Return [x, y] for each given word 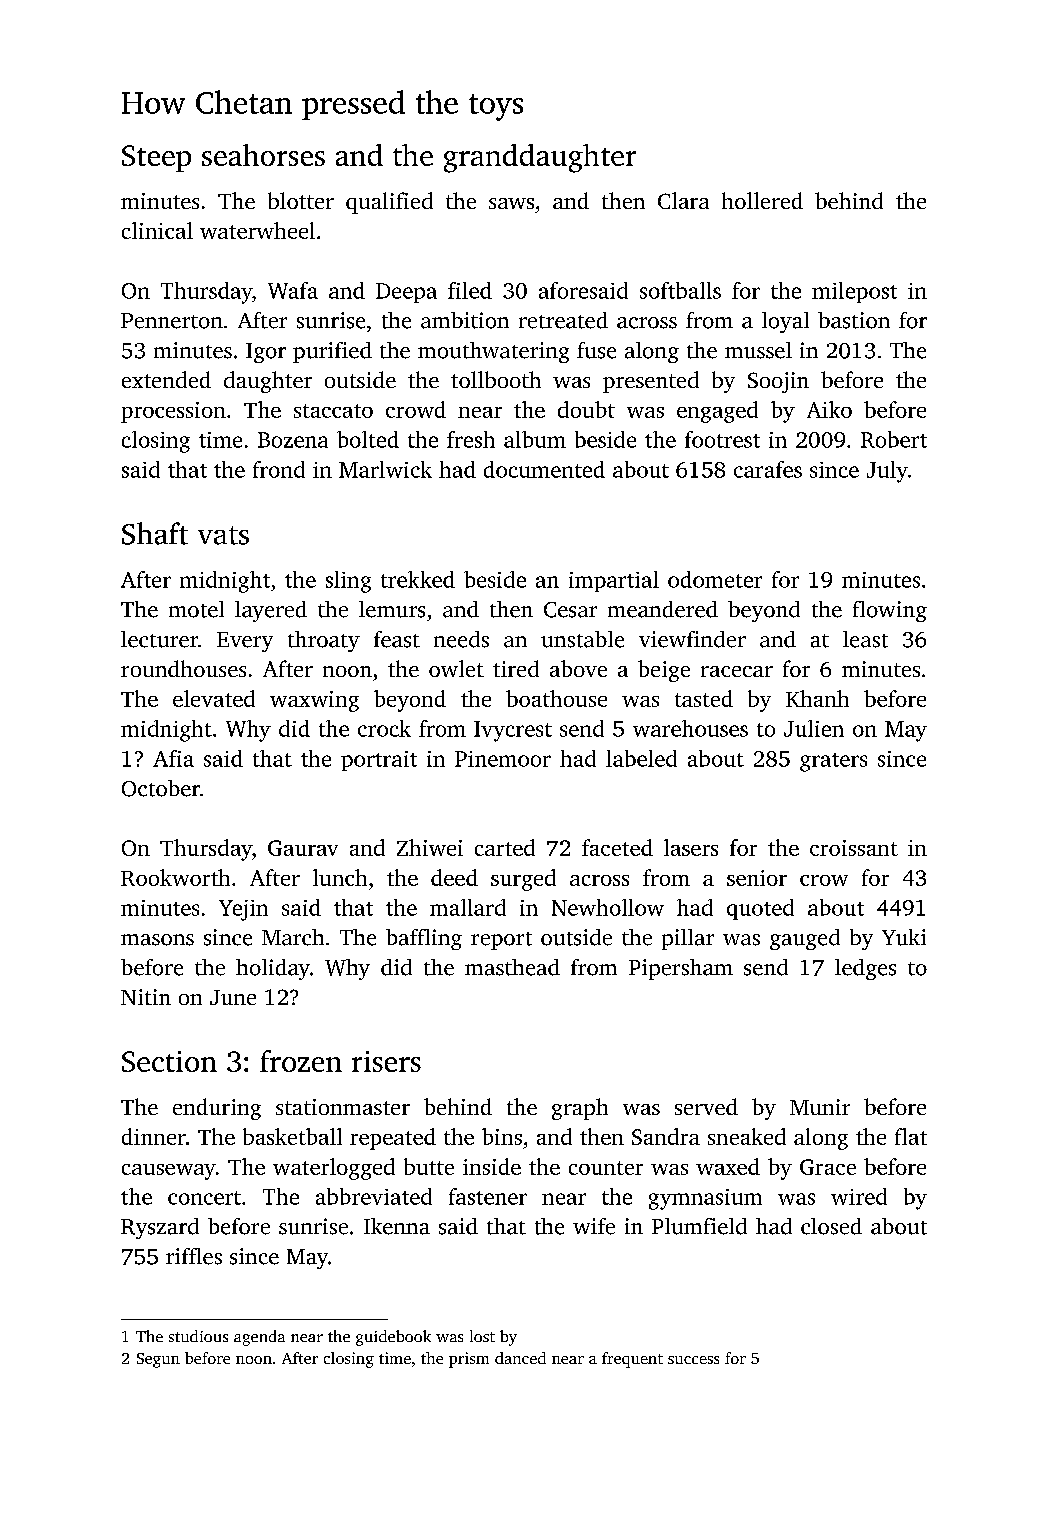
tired [516, 668]
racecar [737, 671]
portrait [379, 761]
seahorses [263, 155]
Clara [683, 200]
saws [511, 203]
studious [198, 1336]
